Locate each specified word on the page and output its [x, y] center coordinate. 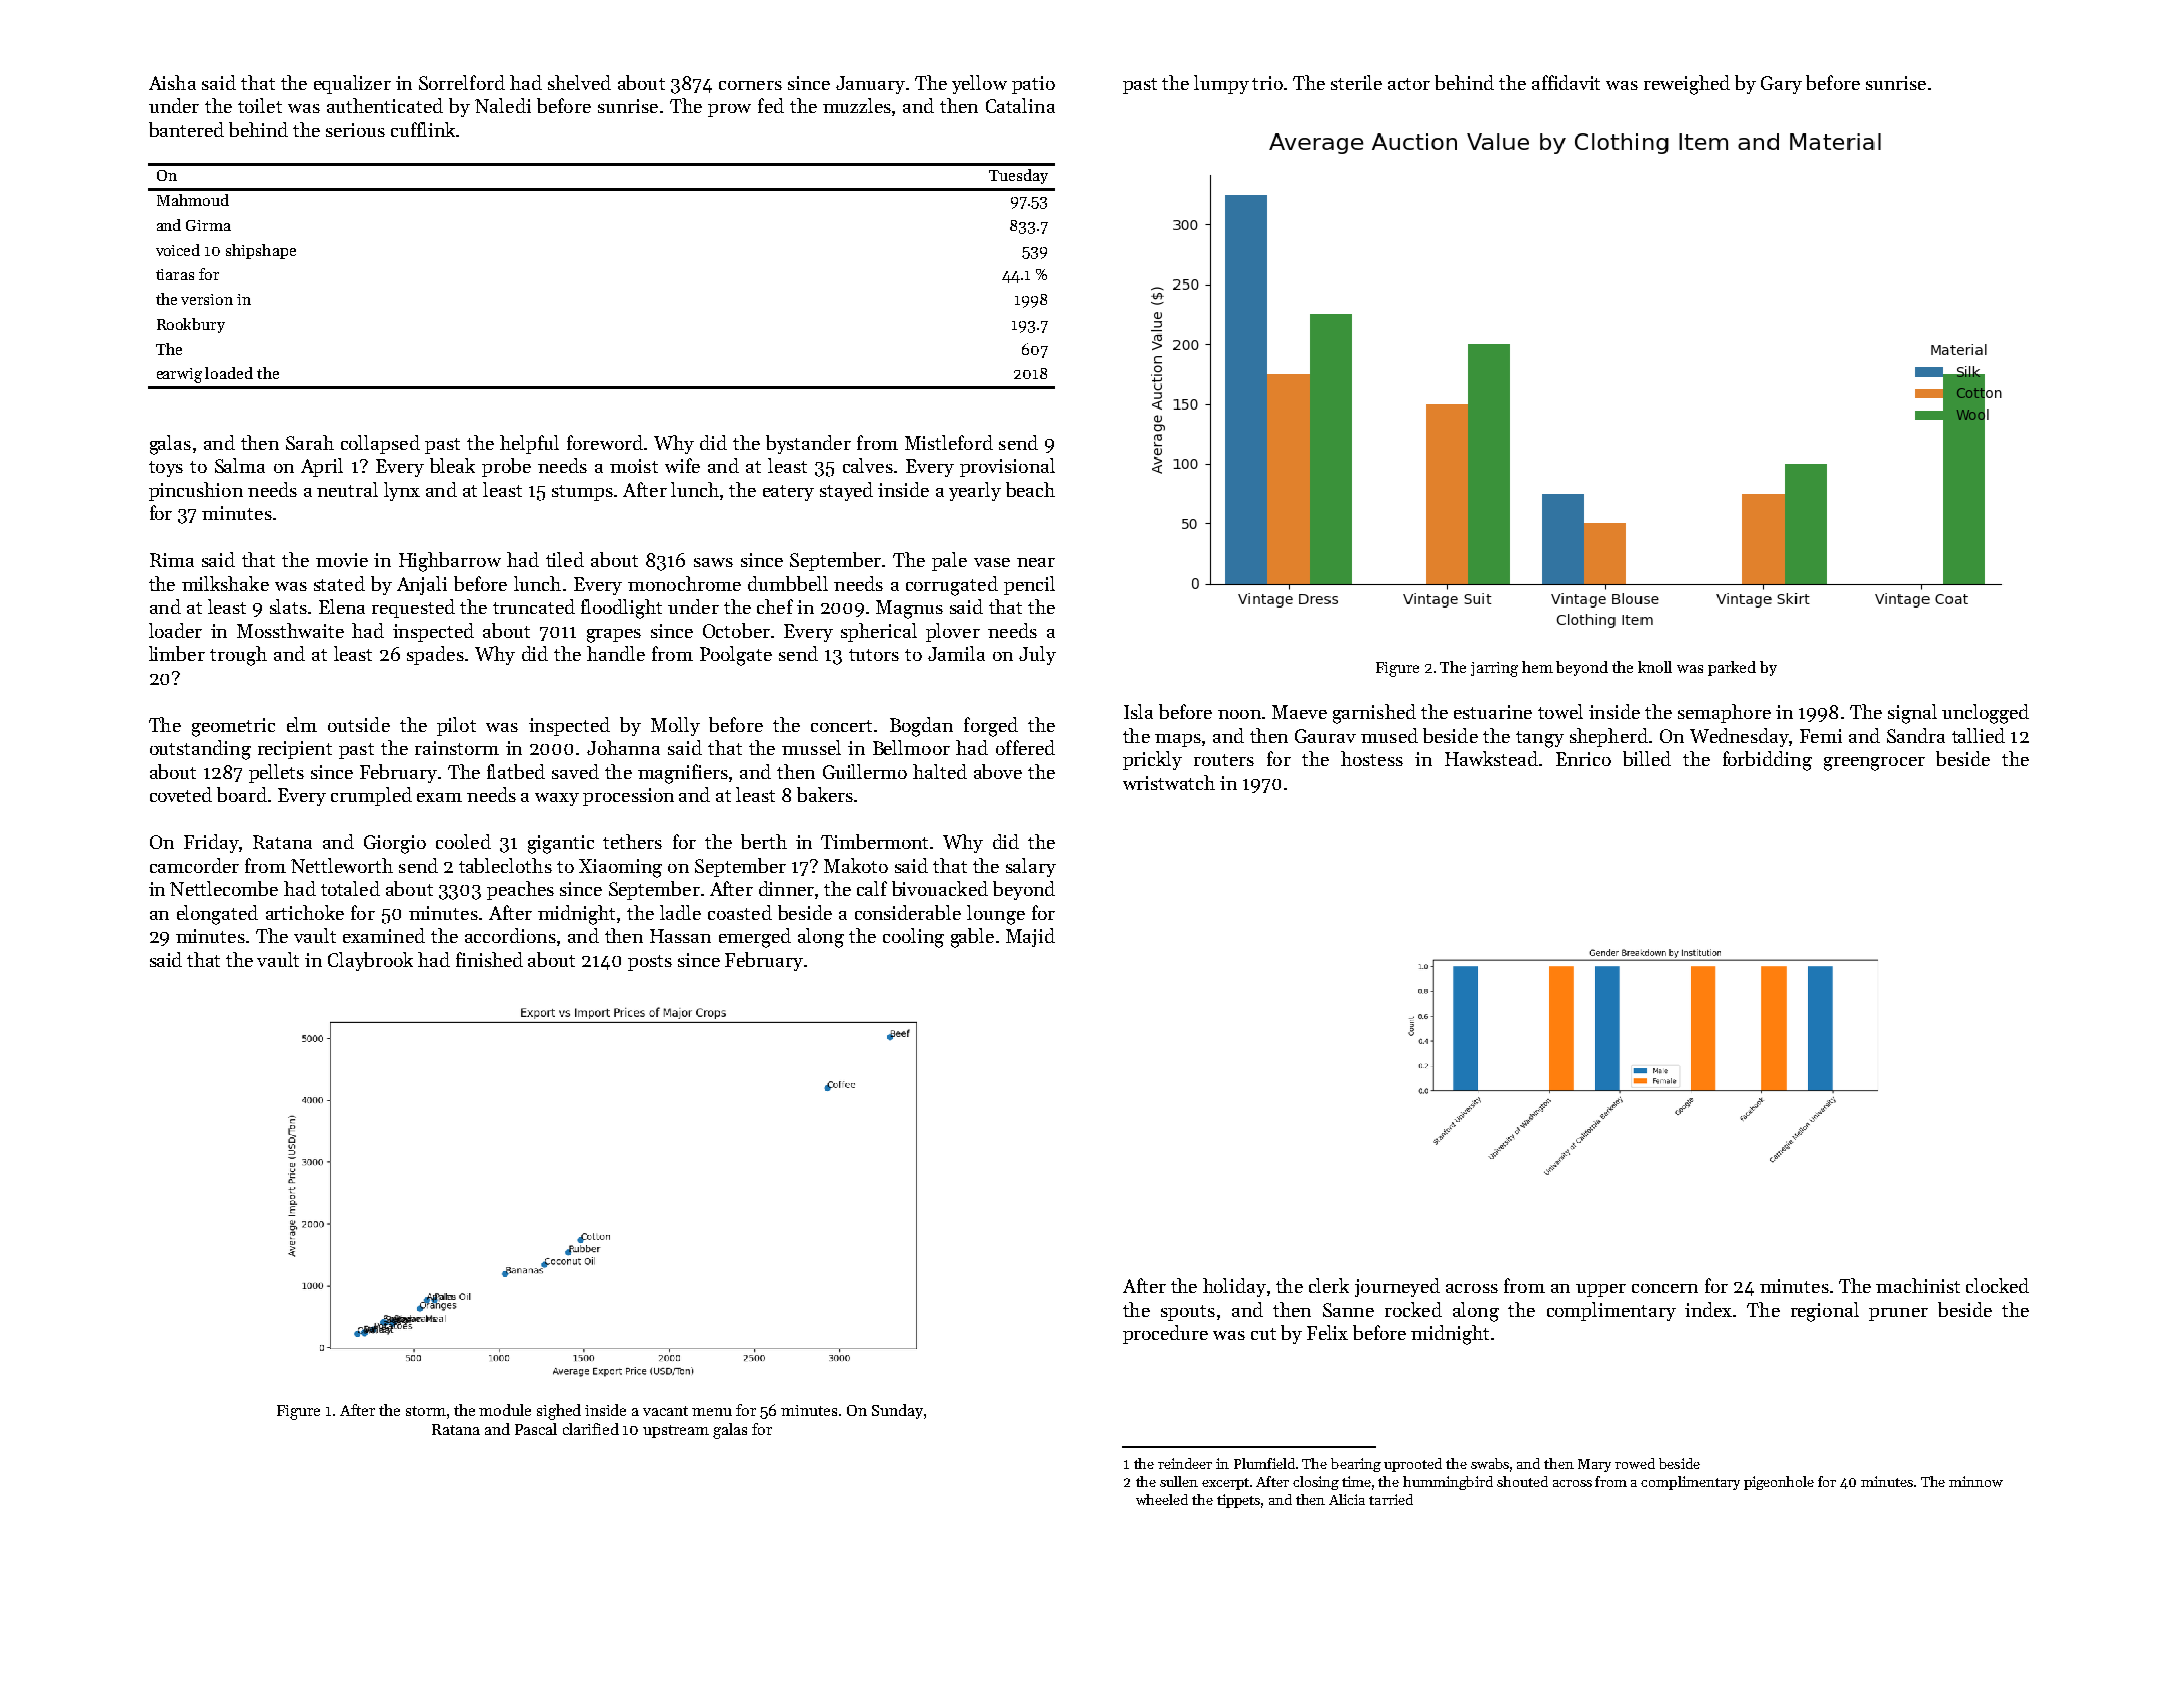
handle [616, 653]
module [505, 1410]
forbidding [1767, 761]
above [998, 771]
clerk [1329, 1285]
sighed [559, 1412]
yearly [975, 491]
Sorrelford [462, 82]
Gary [1781, 85]
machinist [1918, 1285]
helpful [529, 444]
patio [1033, 85]
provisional [1007, 467]
